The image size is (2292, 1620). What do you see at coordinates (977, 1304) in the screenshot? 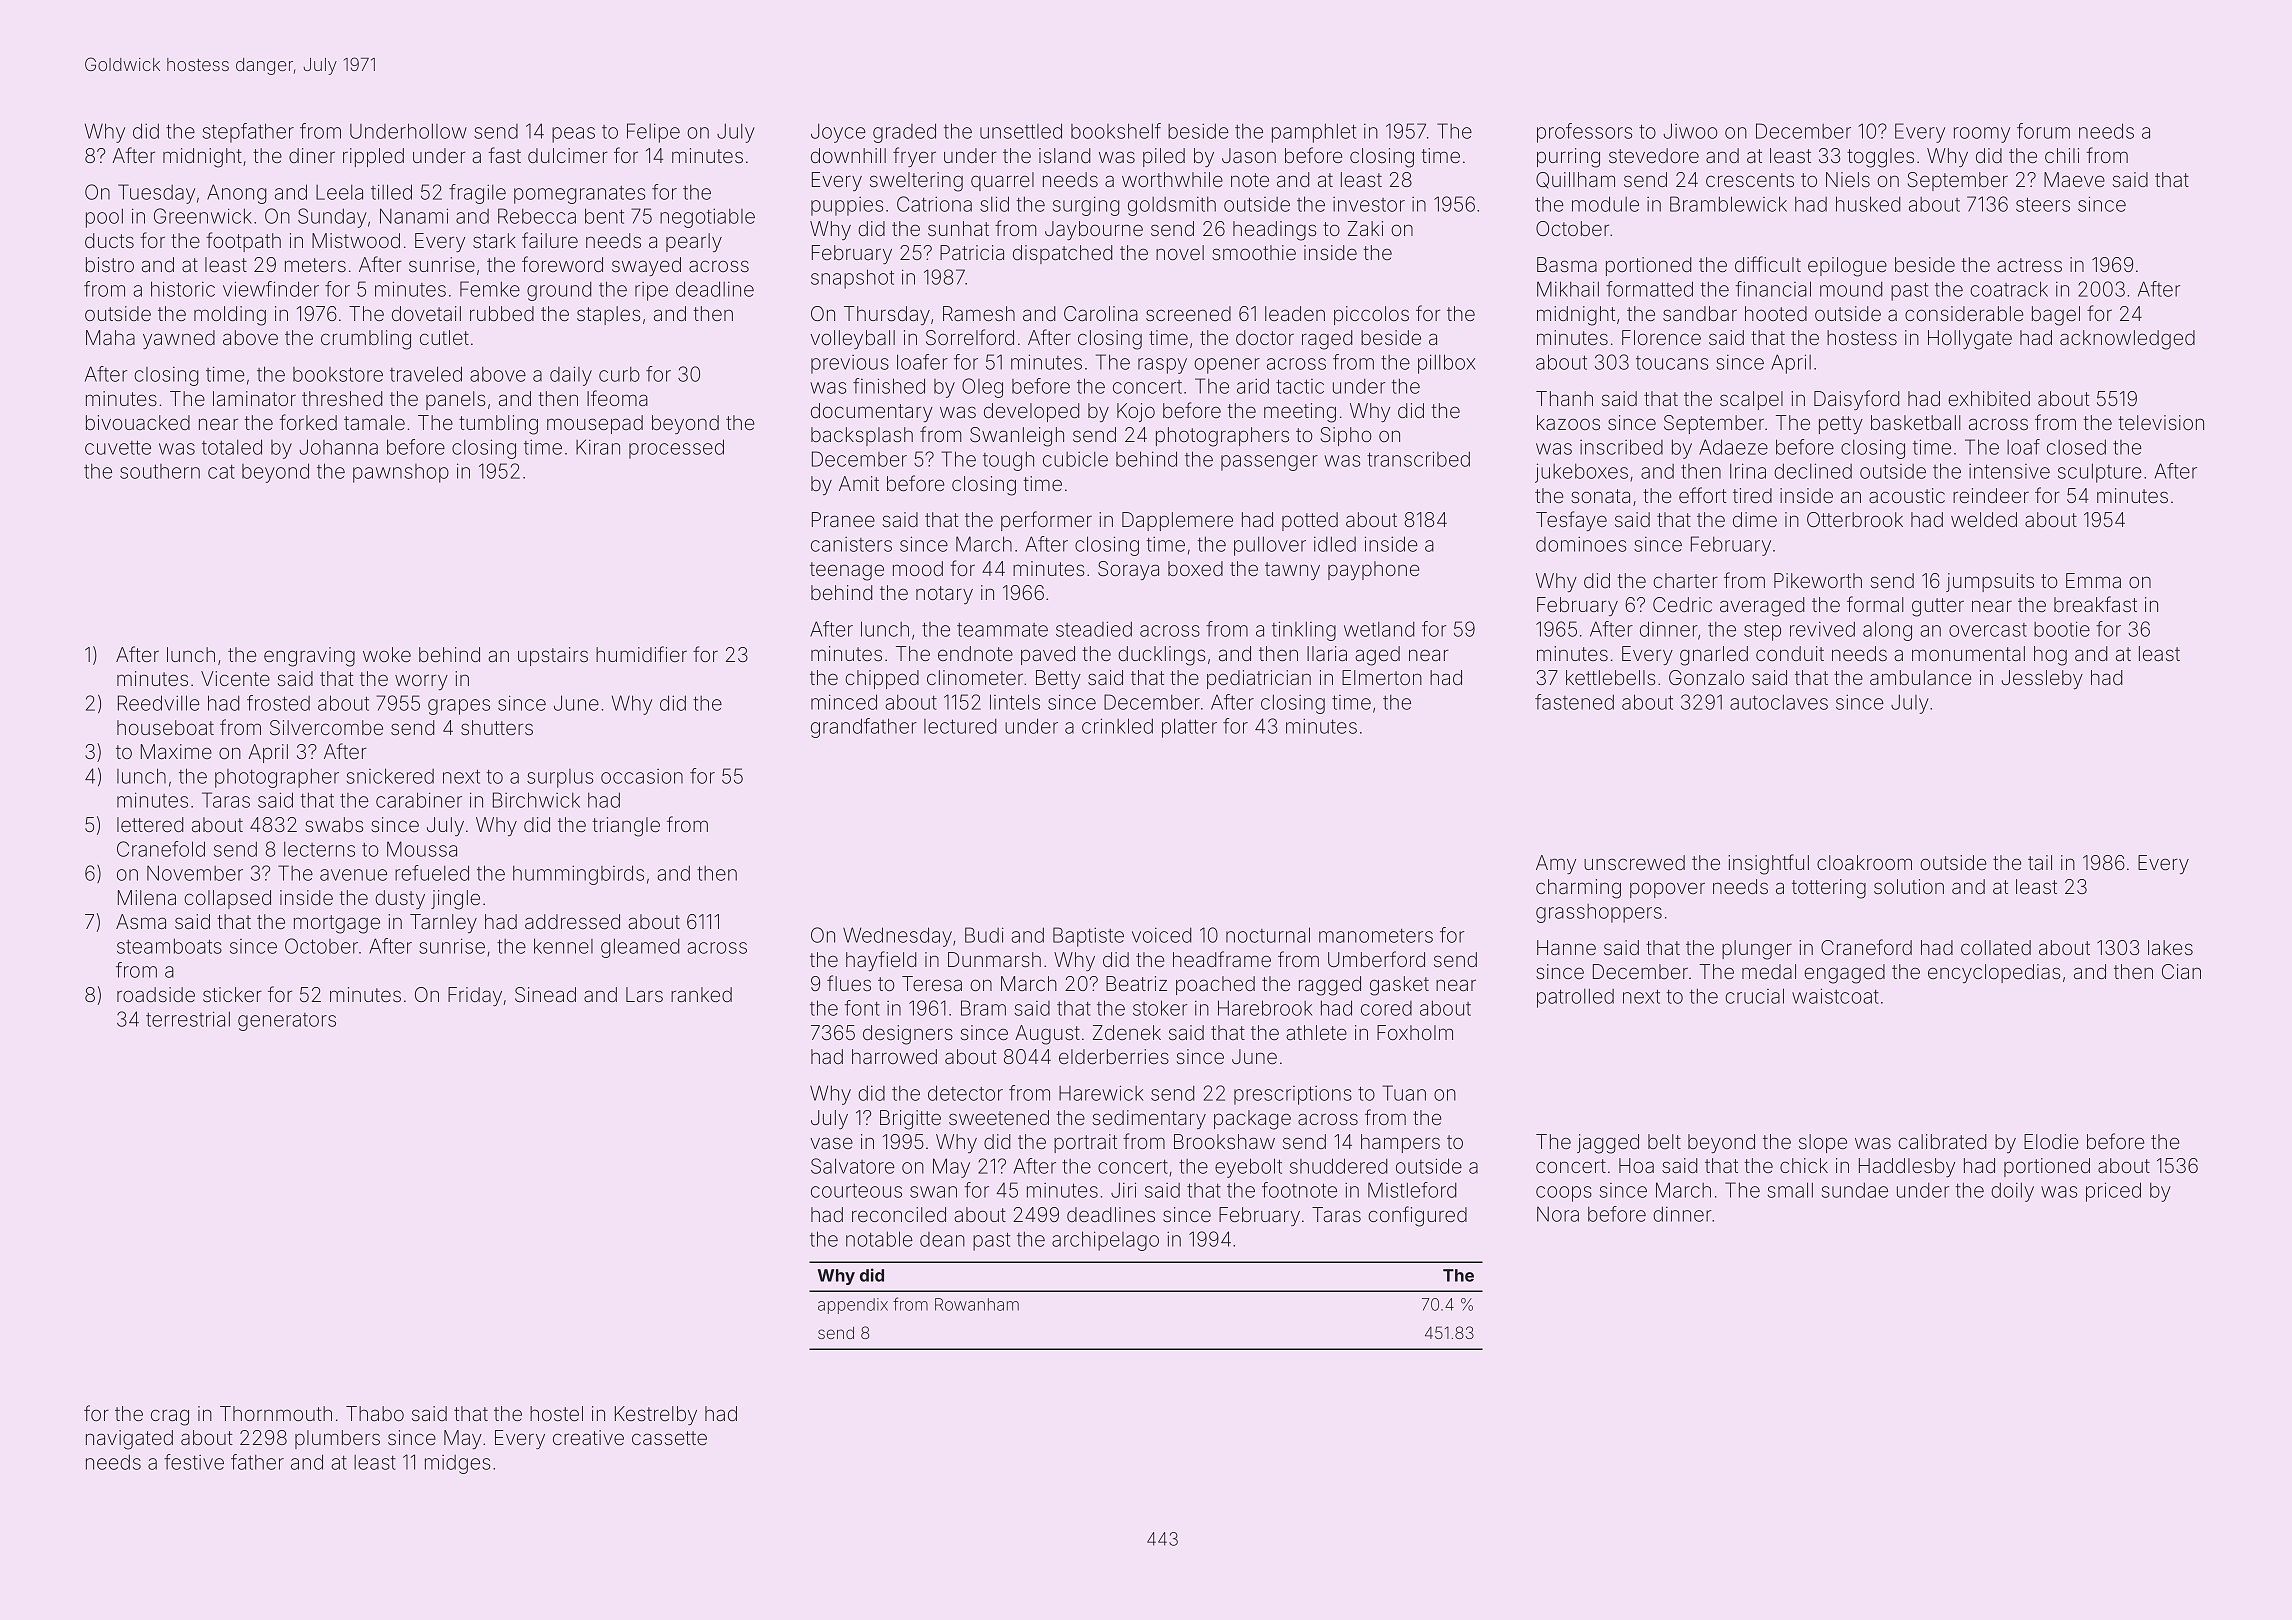
I see `Rowanham` at bounding box center [977, 1304].
